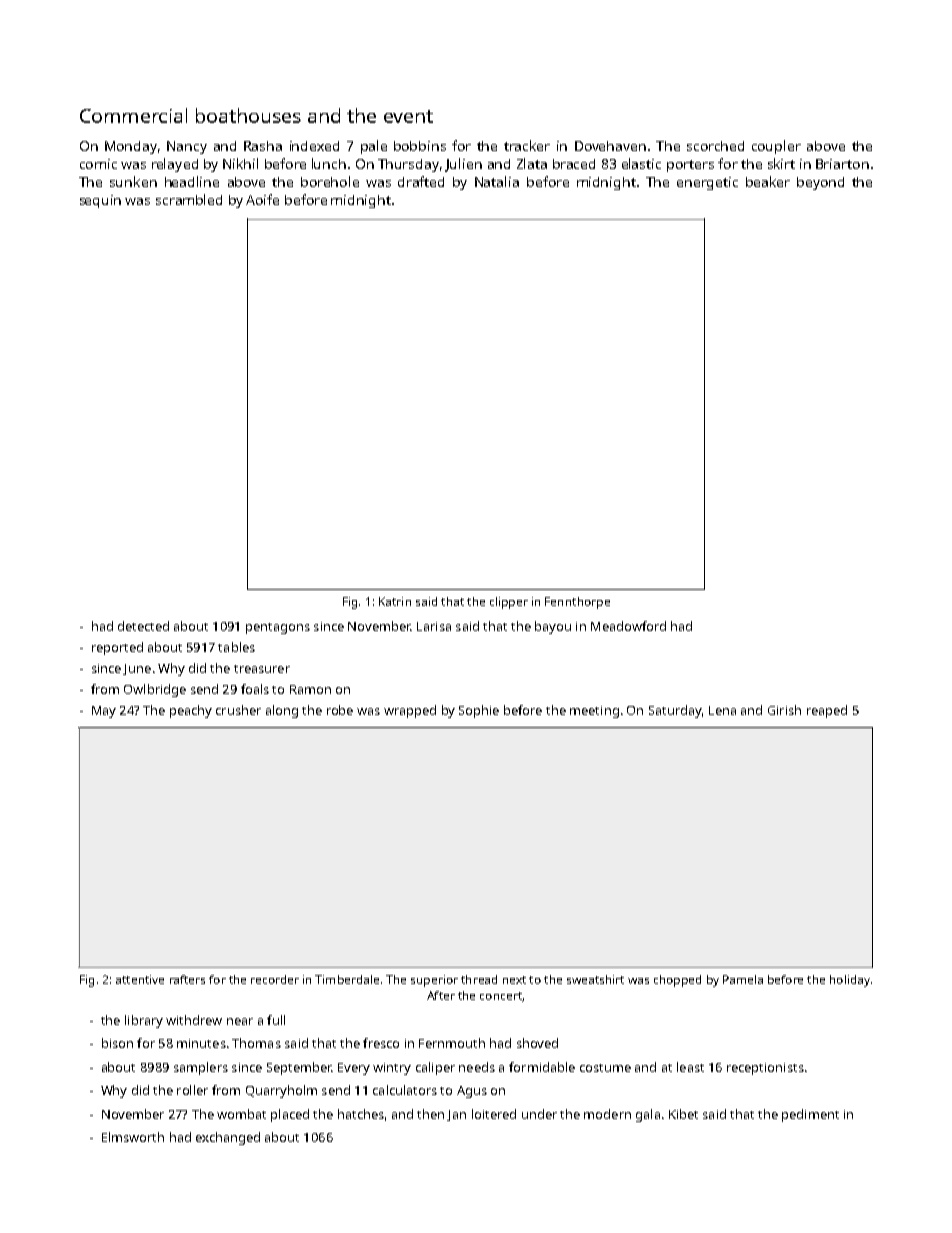 The width and height of the page is (952, 1233). What do you see at coordinates (479, 979) in the page?
I see `thread` at bounding box center [479, 979].
